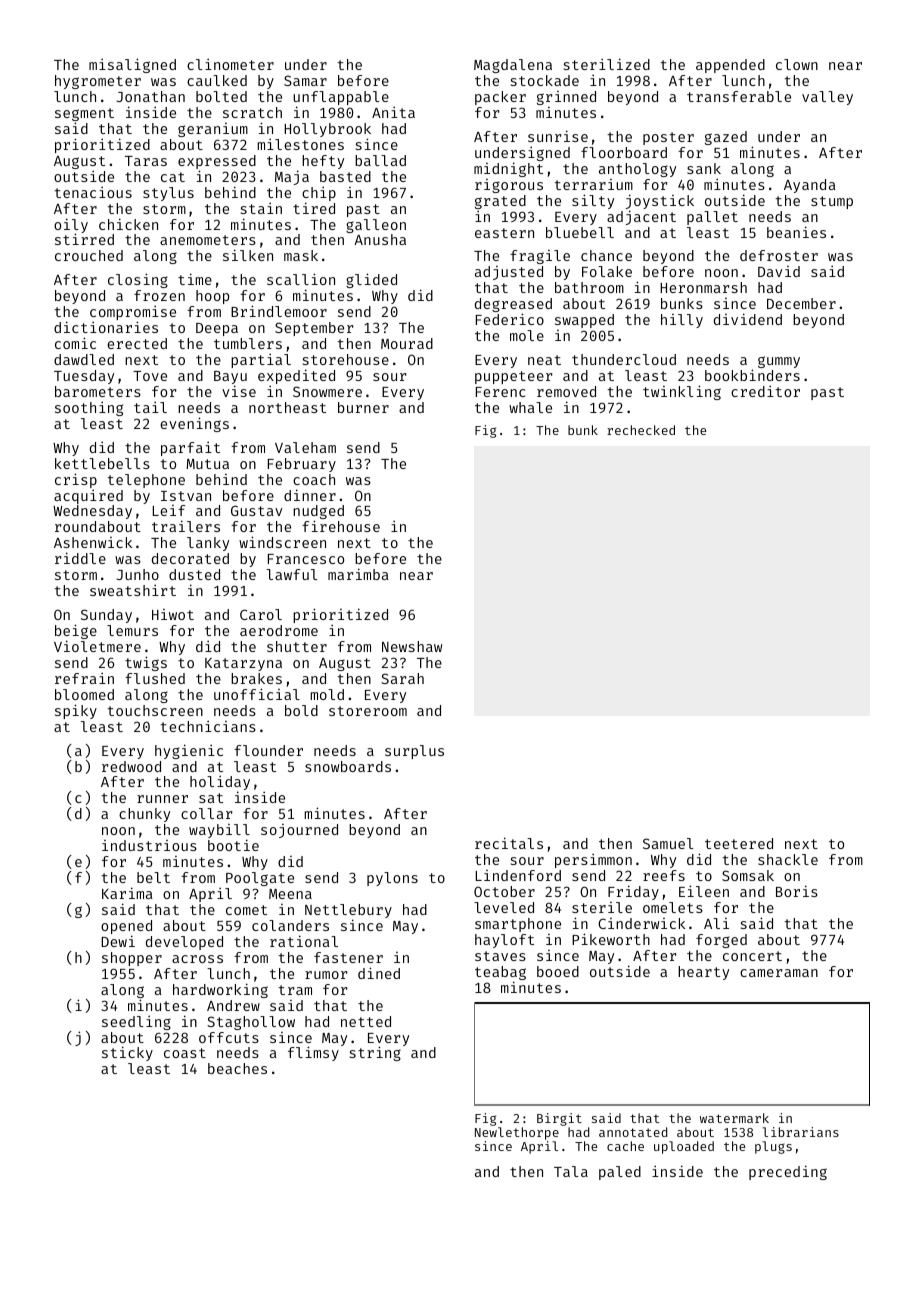  Describe the element at coordinates (827, 98) in the page. I see `valley` at that location.
